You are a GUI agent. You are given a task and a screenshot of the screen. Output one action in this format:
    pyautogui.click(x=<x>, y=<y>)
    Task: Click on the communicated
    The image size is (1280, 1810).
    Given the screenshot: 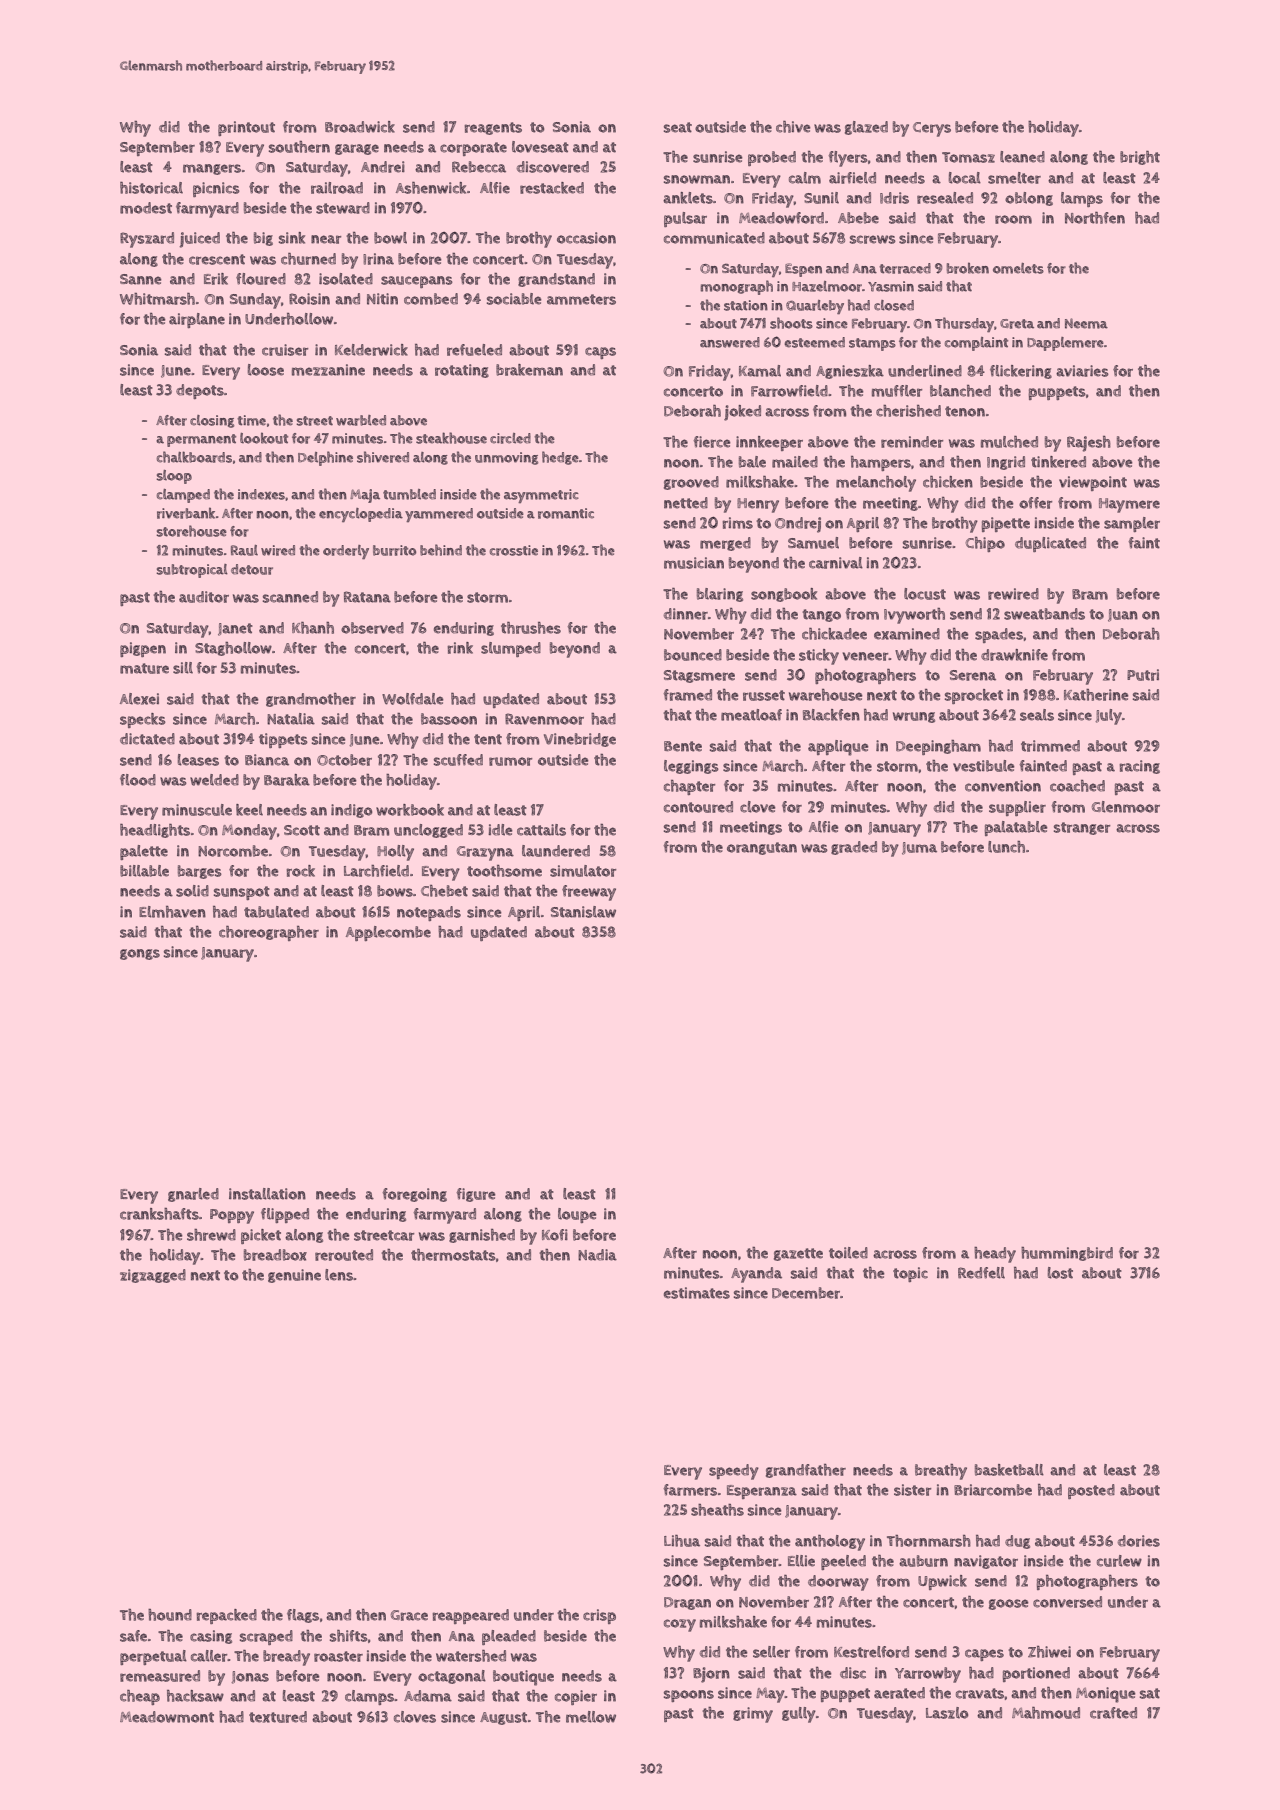 What is the action you would take?
    pyautogui.click(x=714, y=238)
